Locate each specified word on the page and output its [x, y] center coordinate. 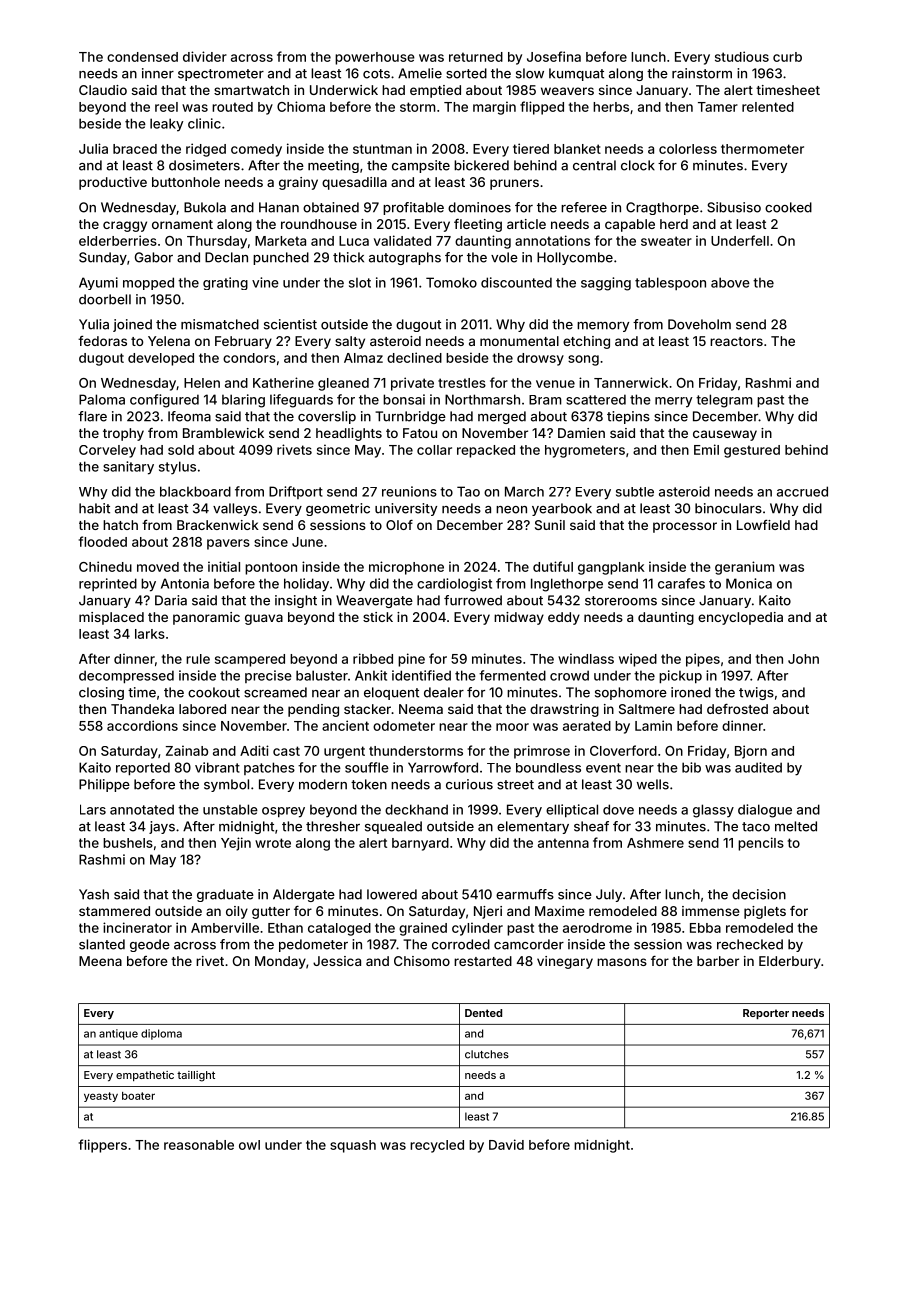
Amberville [225, 927]
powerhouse [375, 58]
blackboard [195, 491]
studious [742, 56]
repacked [486, 451]
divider [205, 56]
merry [673, 402]
